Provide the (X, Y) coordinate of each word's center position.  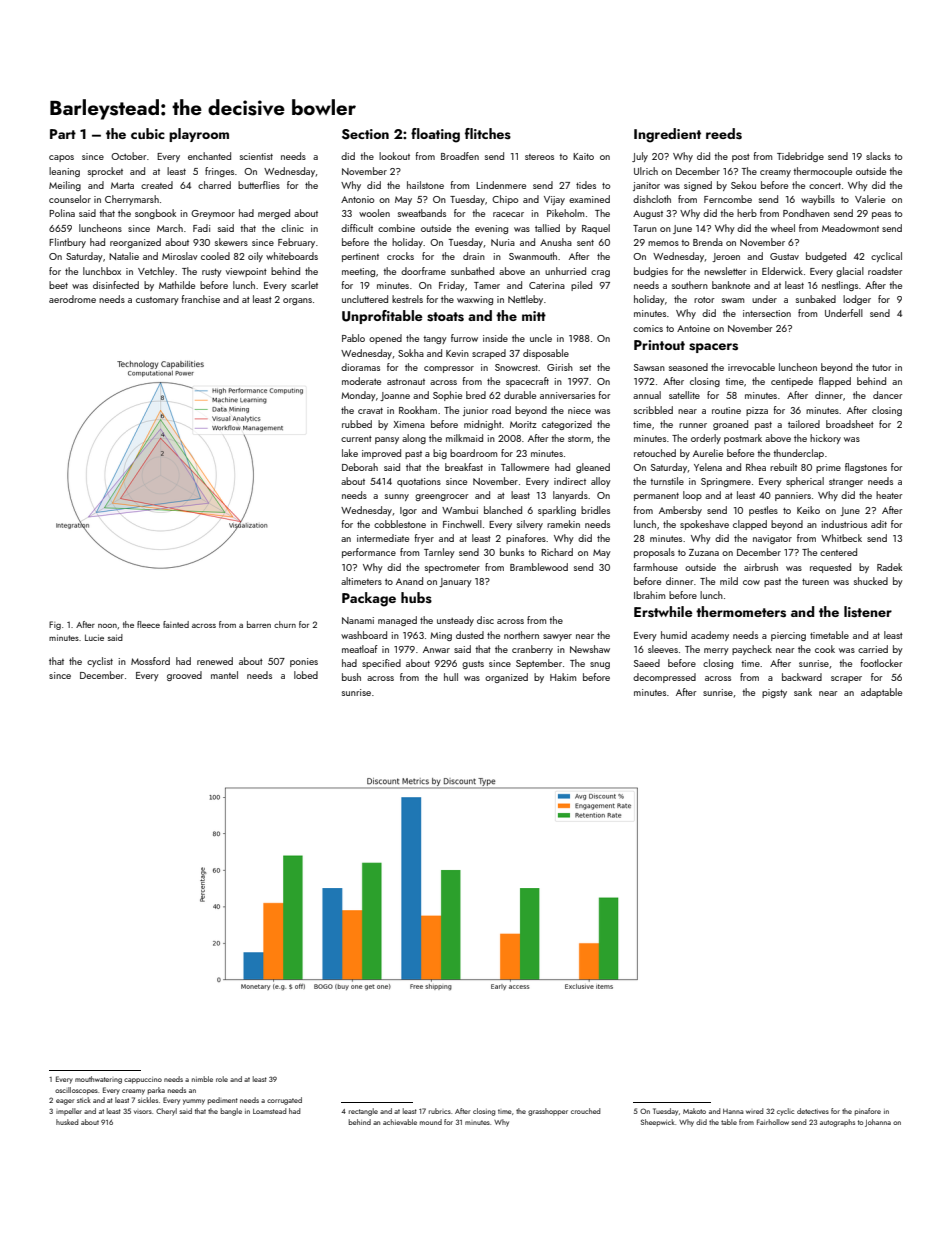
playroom (199, 135)
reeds (724, 134)
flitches (488, 133)
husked (67, 1122)
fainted (176, 624)
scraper (846, 679)
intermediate (383, 538)
